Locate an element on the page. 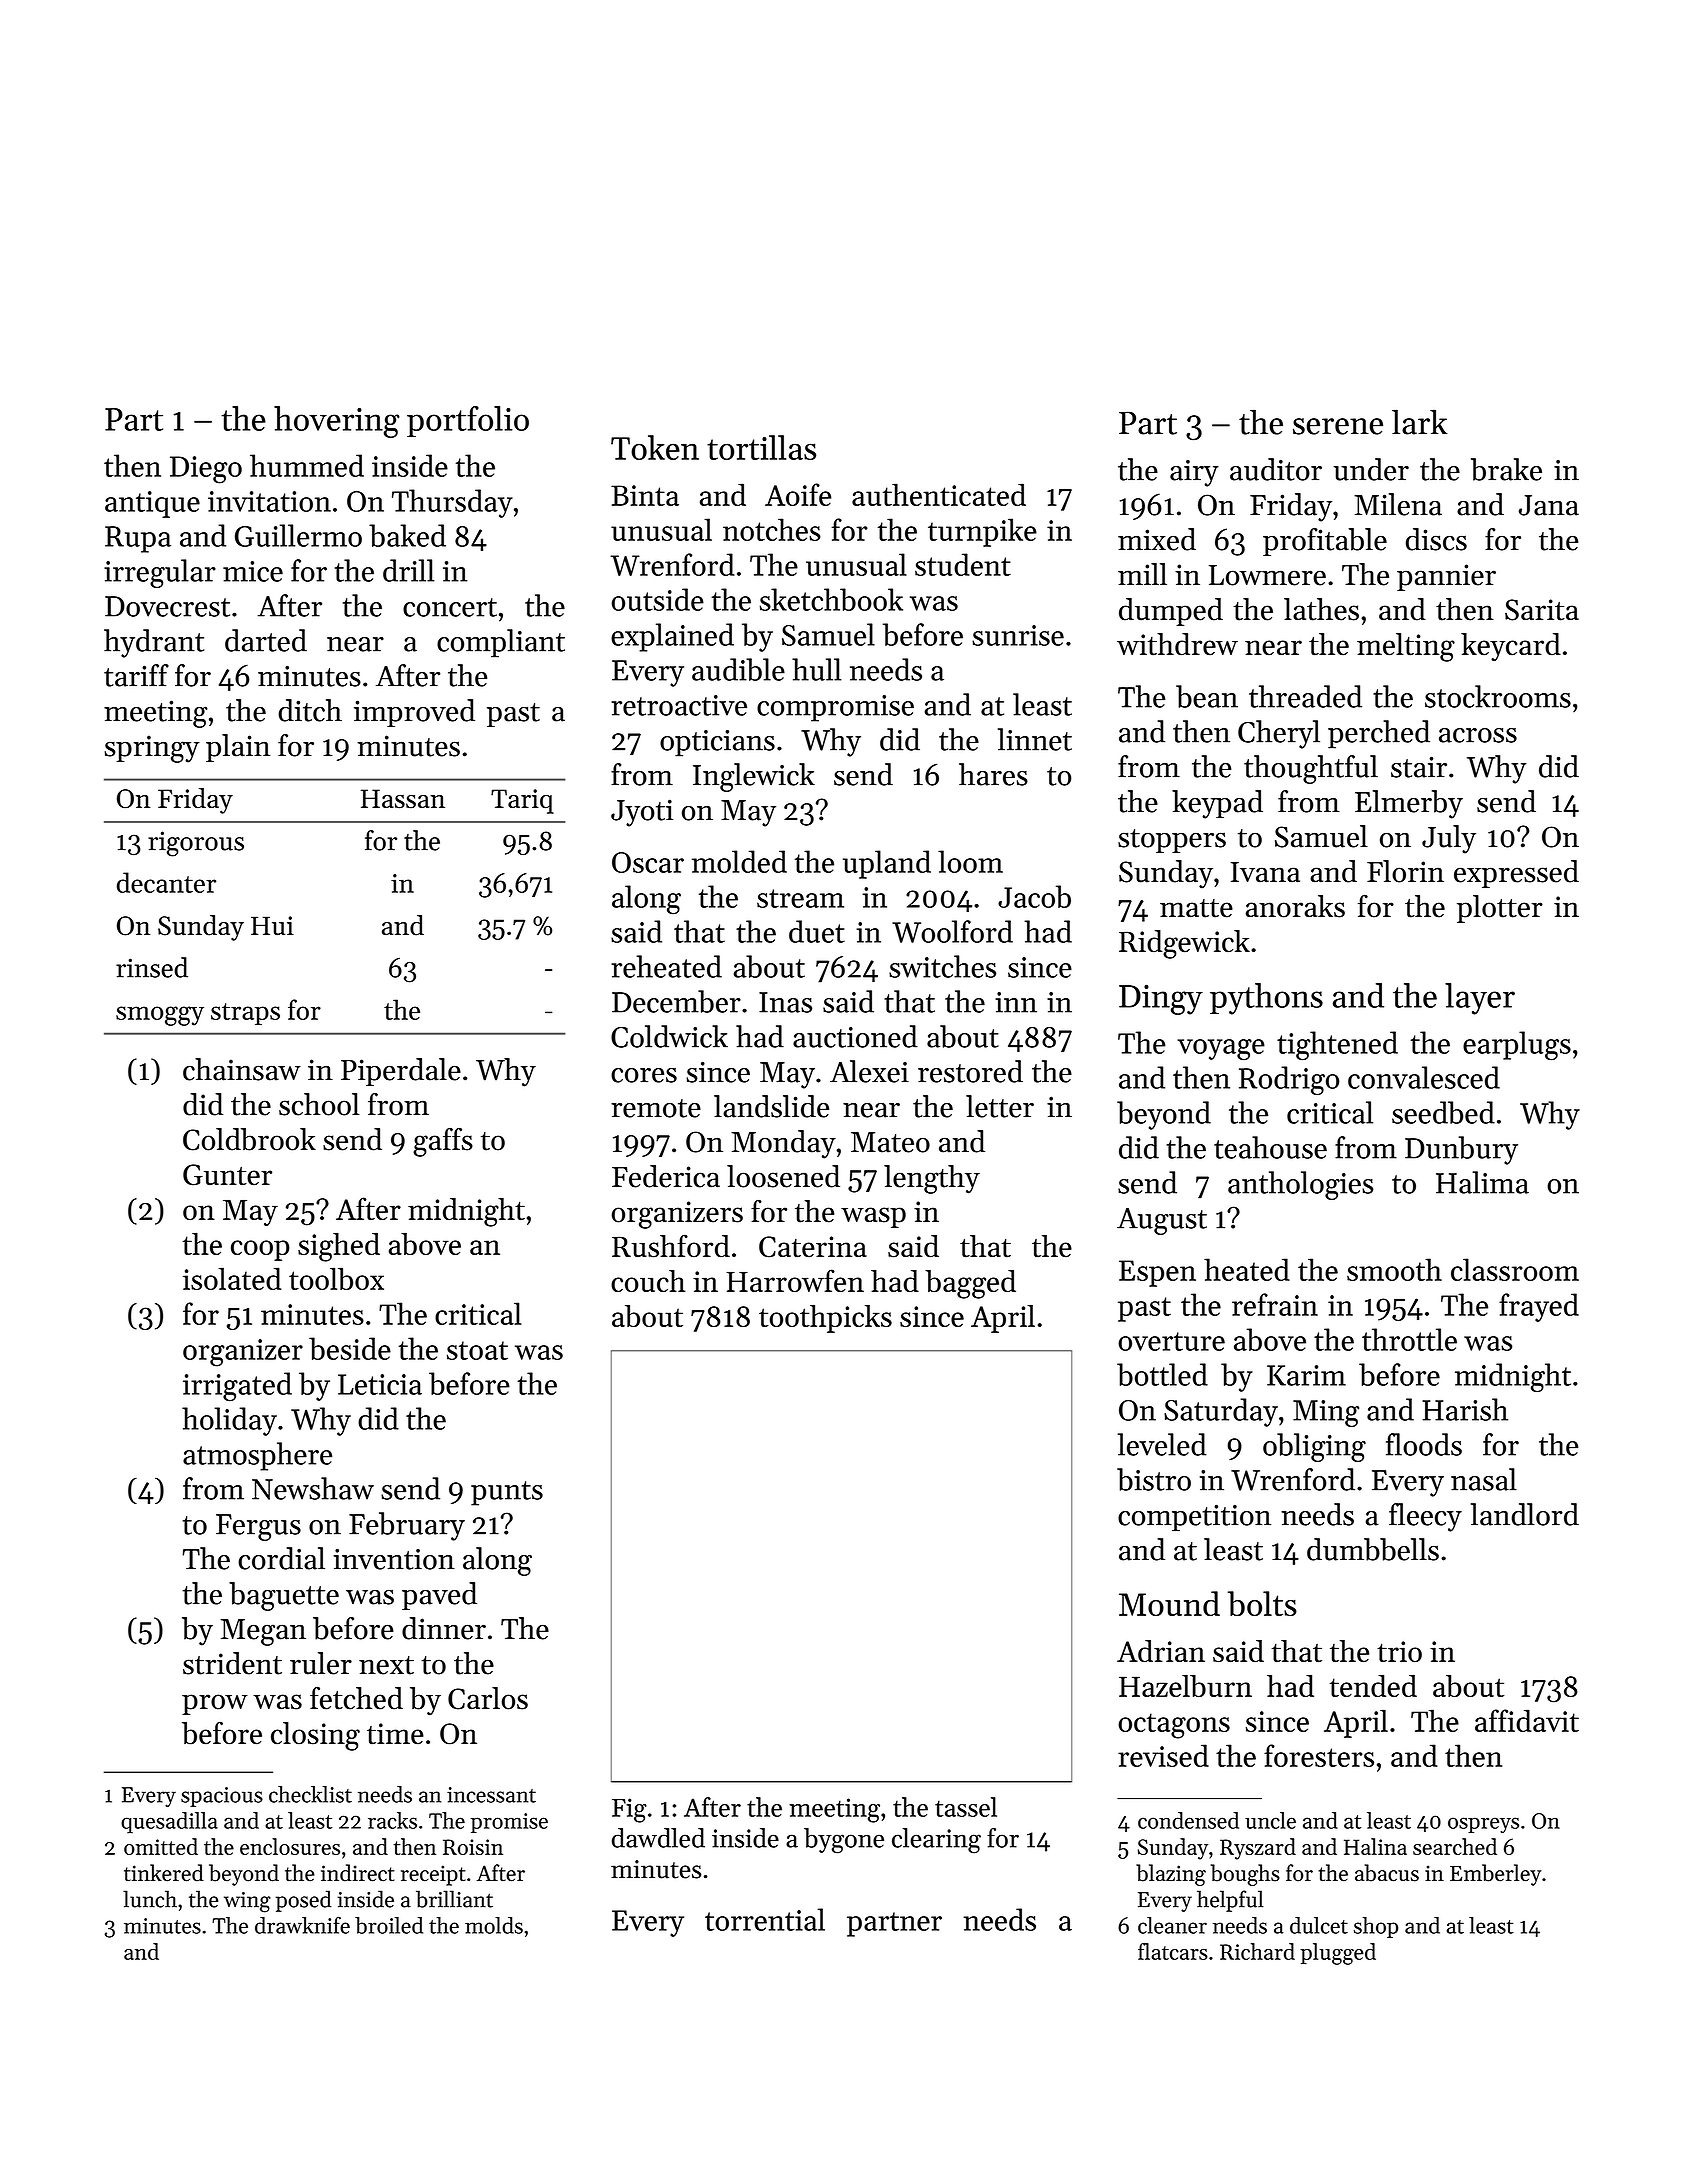  earplugs is located at coordinates (1517, 1046).
